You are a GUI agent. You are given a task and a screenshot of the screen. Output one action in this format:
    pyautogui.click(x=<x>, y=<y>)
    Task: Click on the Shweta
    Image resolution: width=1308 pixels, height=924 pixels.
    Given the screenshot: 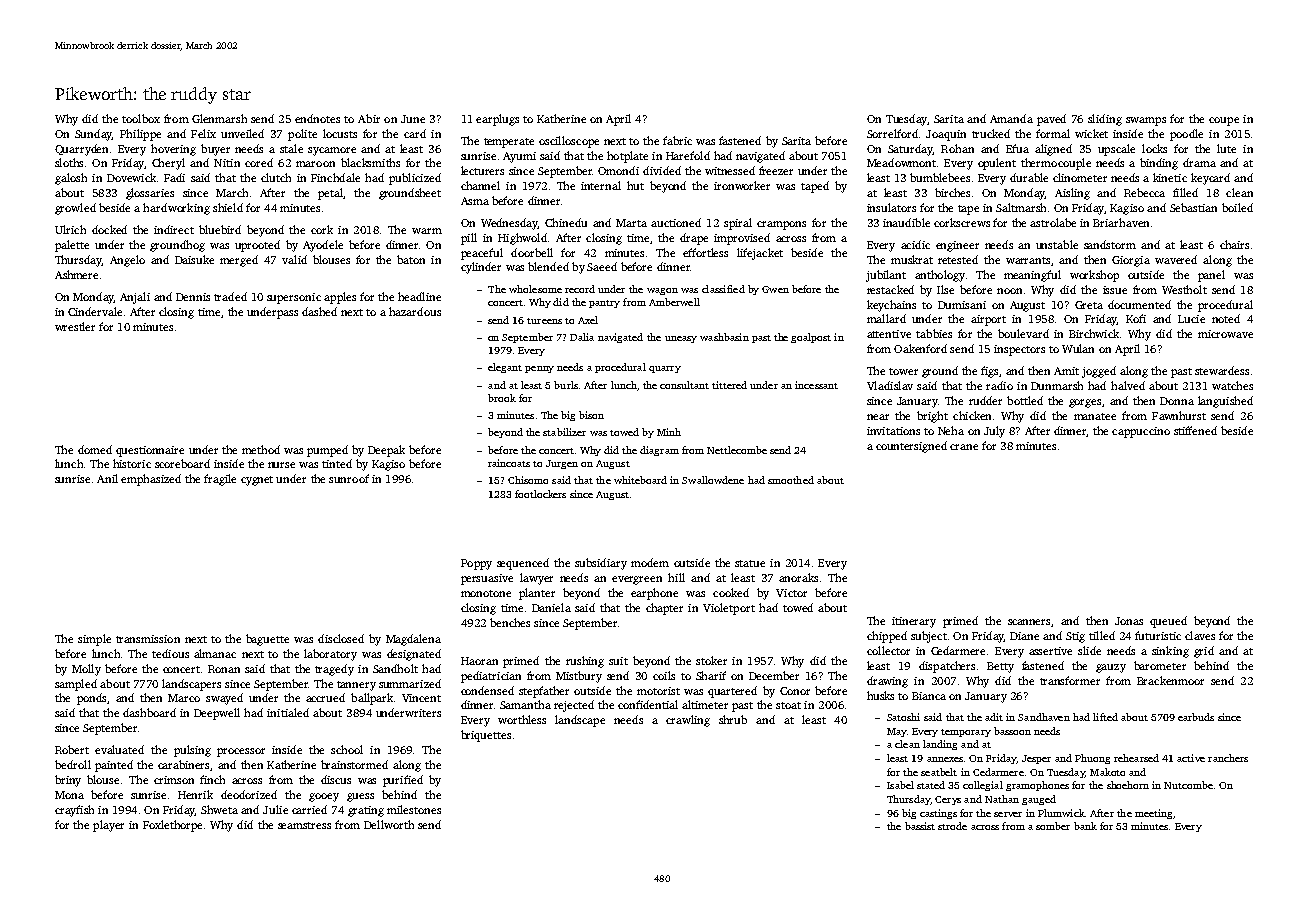 What is the action you would take?
    pyautogui.click(x=219, y=809)
